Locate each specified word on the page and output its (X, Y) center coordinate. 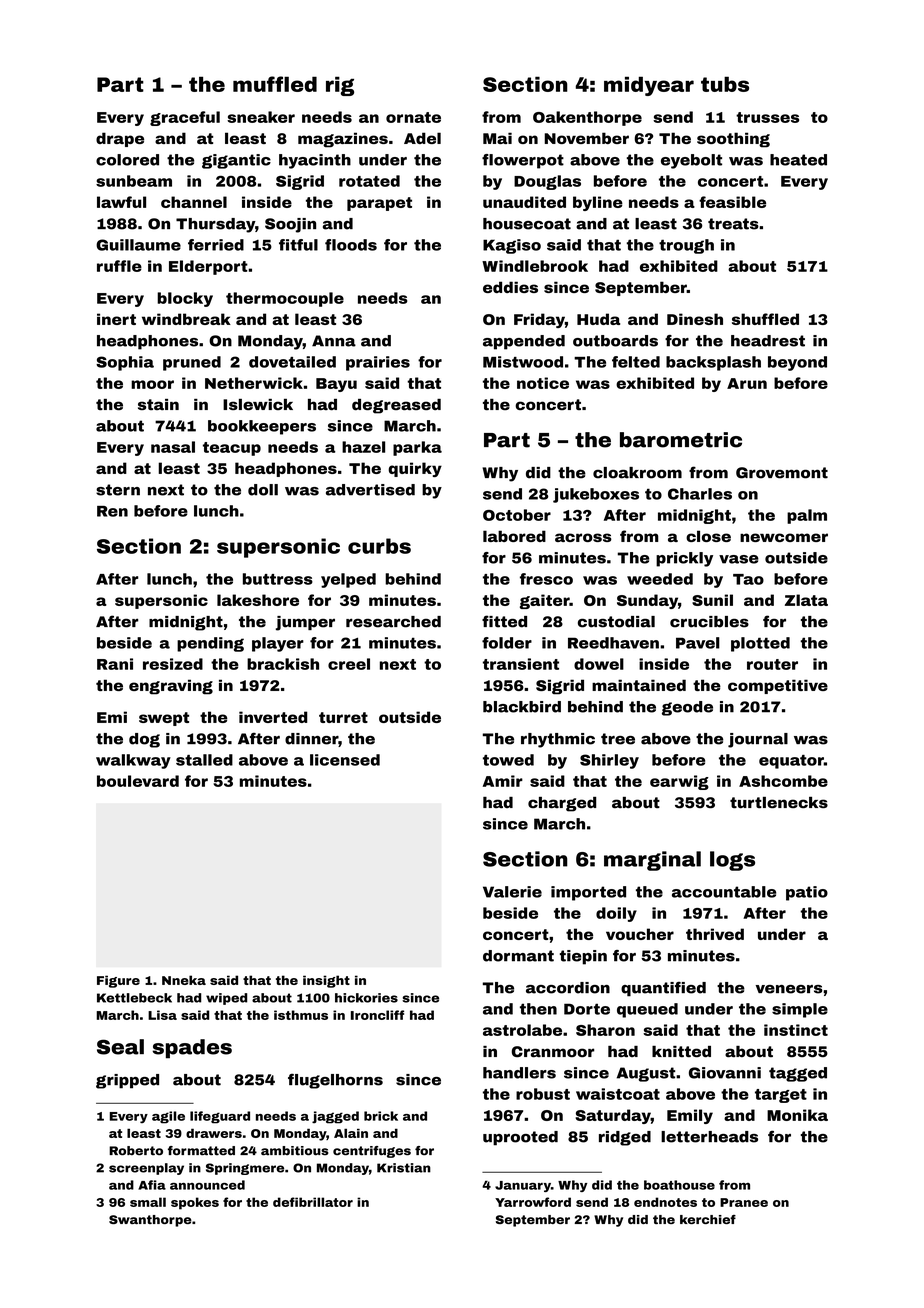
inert (116, 319)
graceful (185, 118)
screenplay (146, 1169)
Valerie (512, 892)
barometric (681, 440)
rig (340, 86)
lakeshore (258, 600)
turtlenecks (779, 803)
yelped (348, 580)
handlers (519, 1073)
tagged (798, 1074)
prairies (378, 363)
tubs (725, 84)
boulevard (138, 781)
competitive (778, 686)
